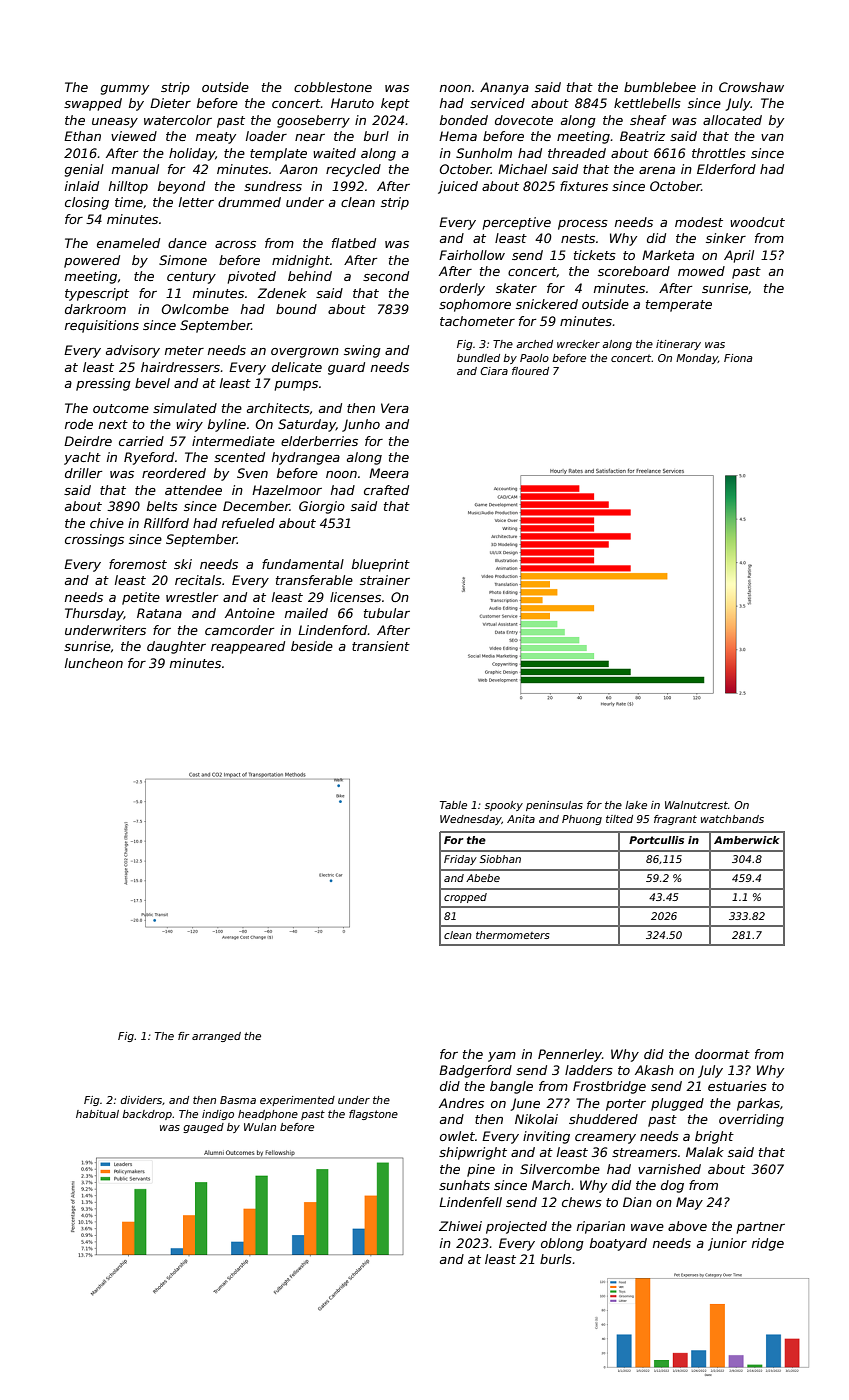 Image resolution: width=849 pixels, height=1400 pixels. What do you see at coordinates (660, 87) in the screenshot?
I see `bumblebee` at bounding box center [660, 87].
